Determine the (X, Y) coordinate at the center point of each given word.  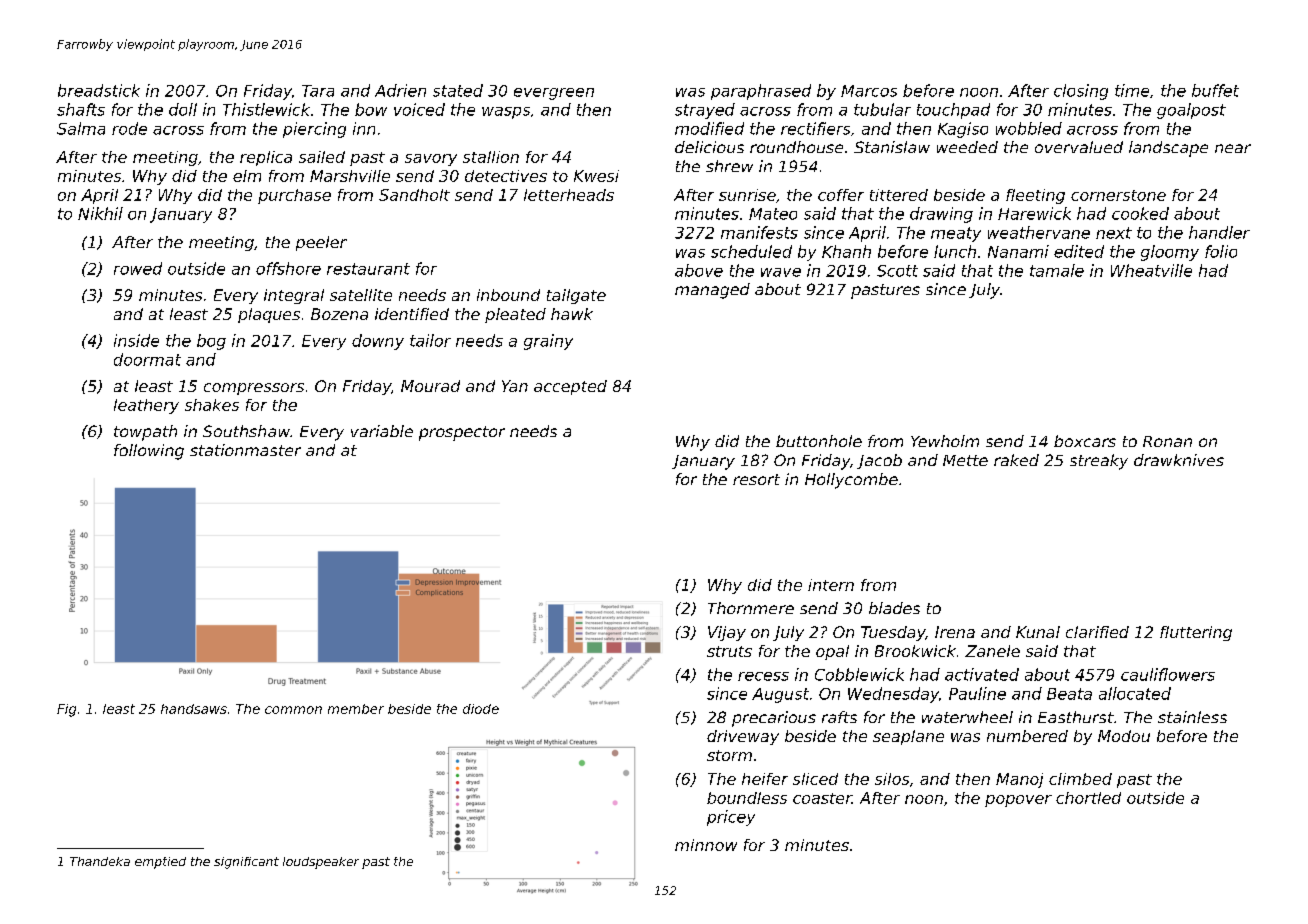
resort (756, 479)
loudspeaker (321, 863)
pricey (731, 818)
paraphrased (761, 92)
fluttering (1196, 633)
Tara (318, 91)
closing (1081, 92)
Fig (66, 710)
